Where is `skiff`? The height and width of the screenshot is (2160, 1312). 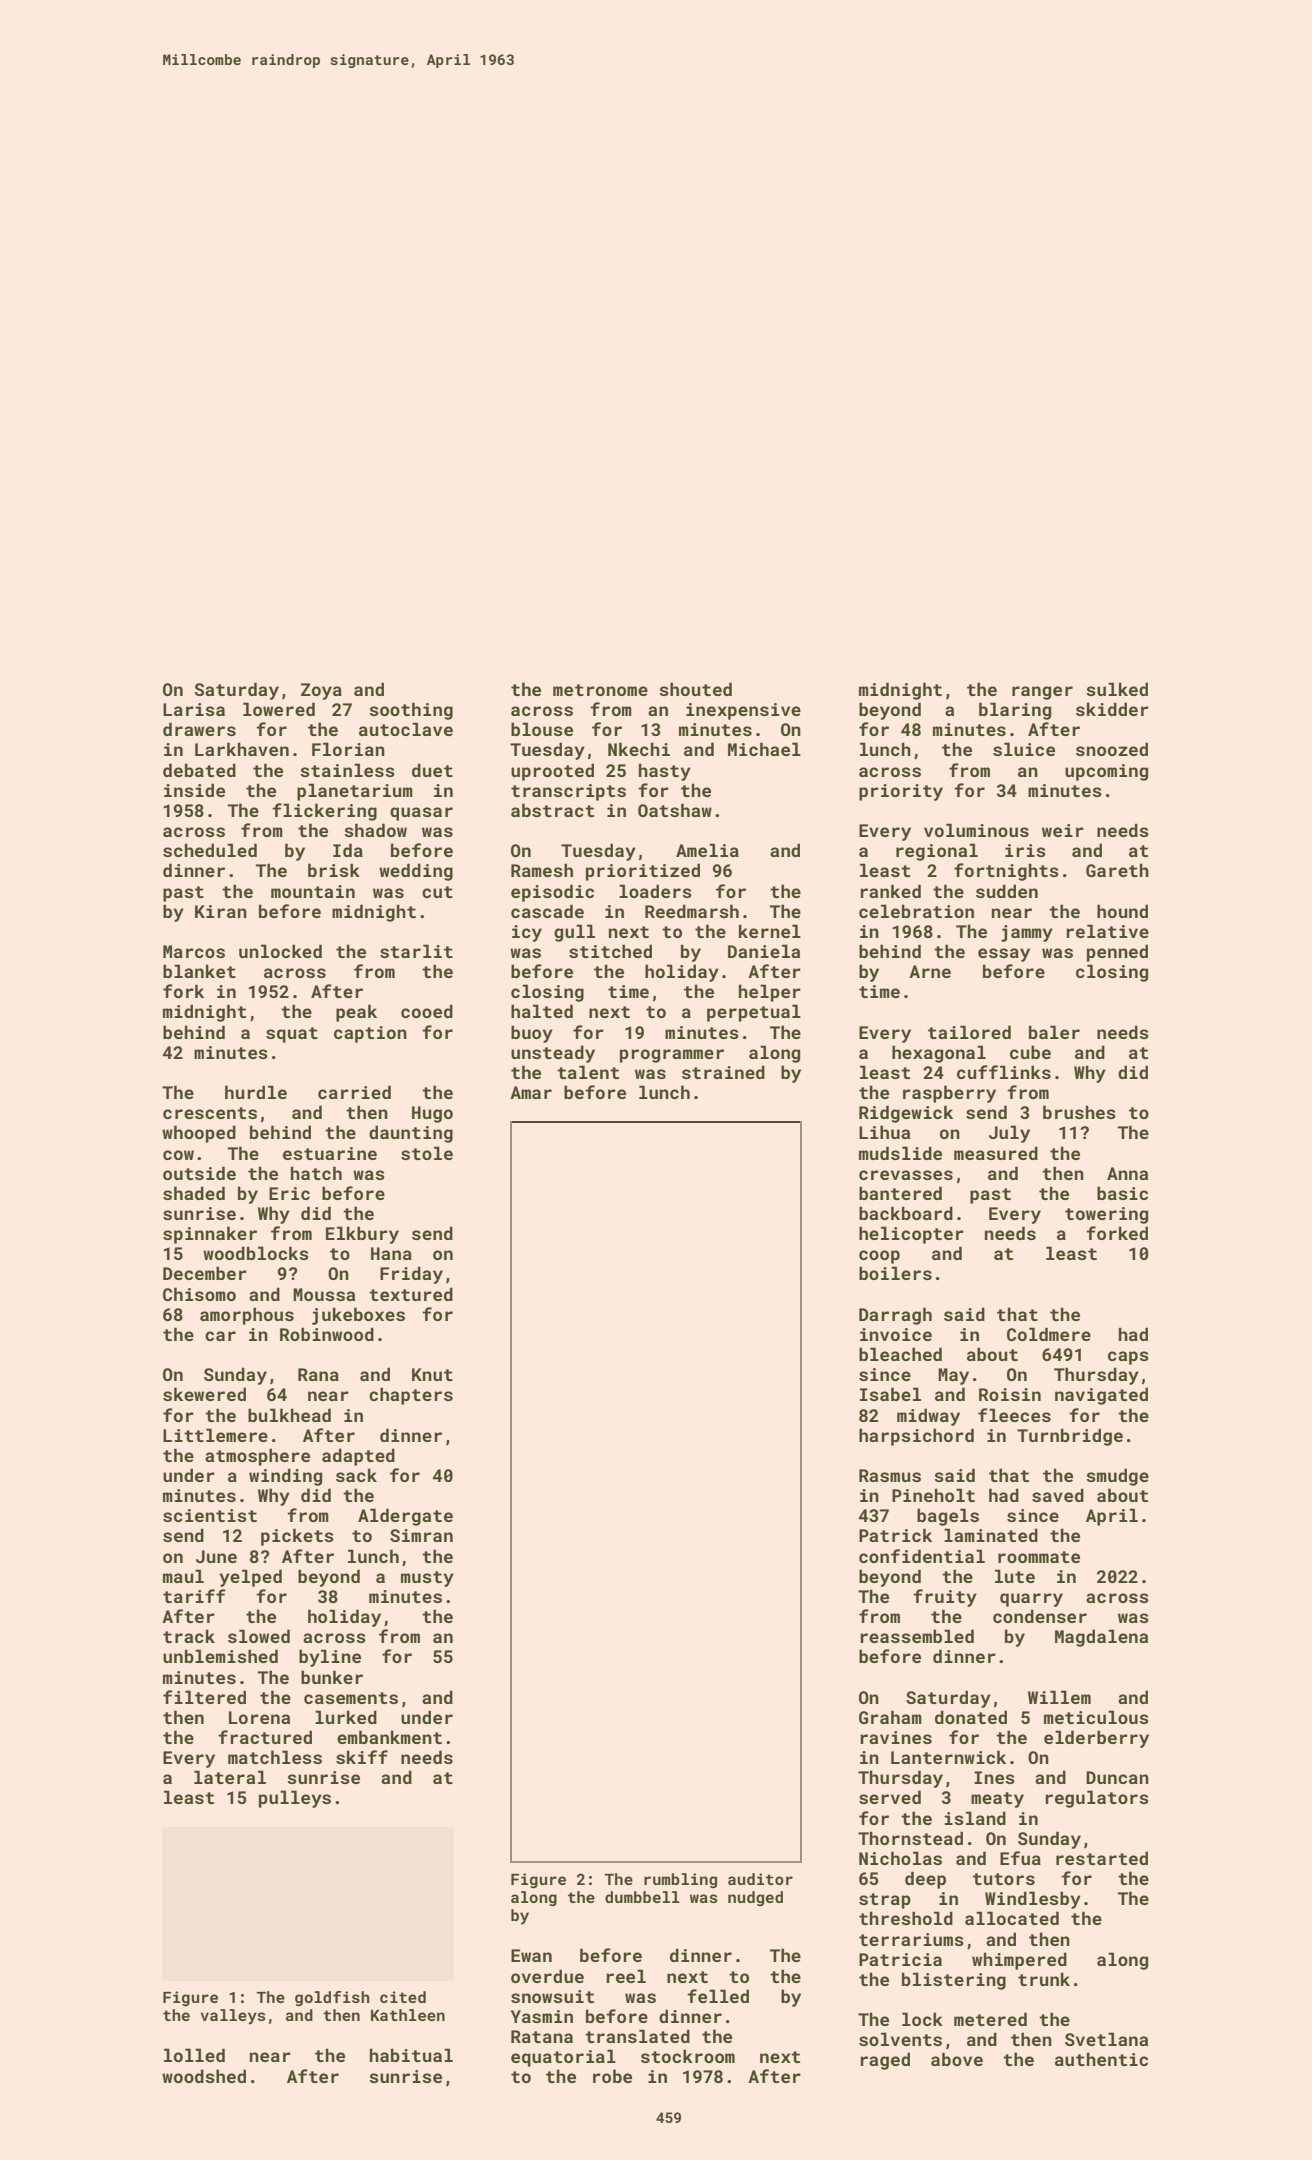
skiff is located at coordinates (362, 1757).
